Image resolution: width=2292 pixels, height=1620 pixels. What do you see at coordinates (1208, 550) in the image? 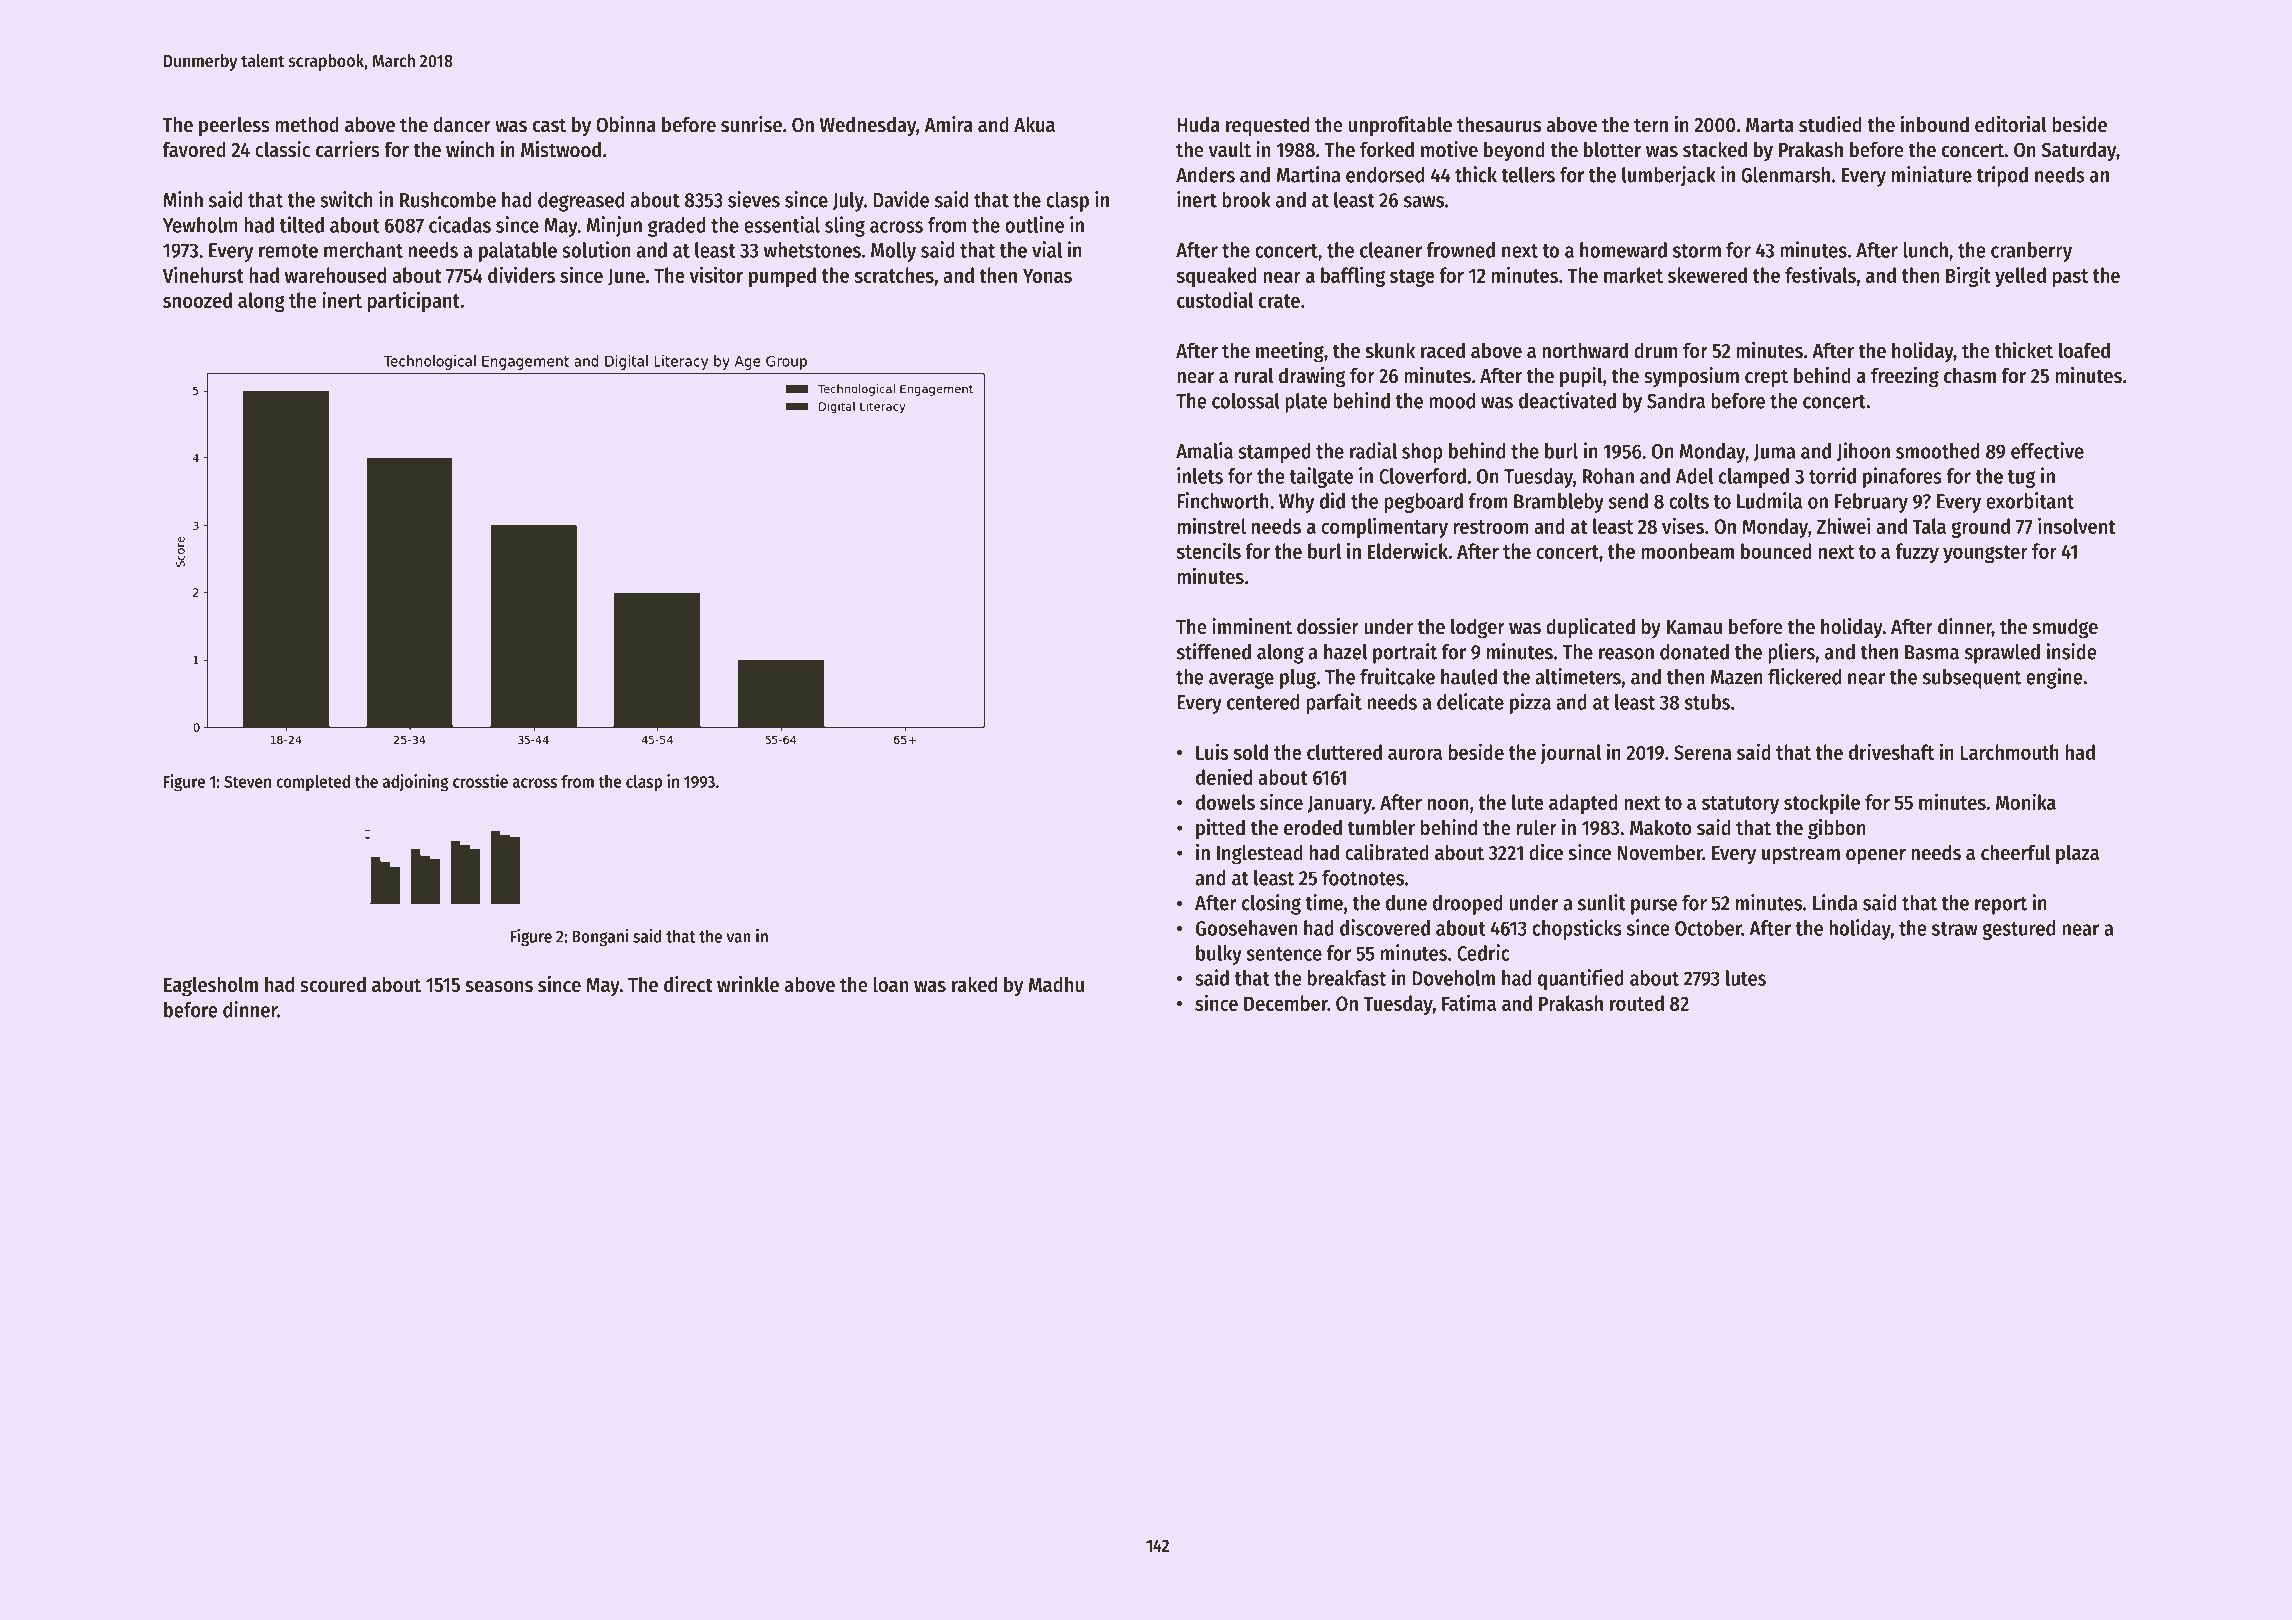
I see `stencils` at bounding box center [1208, 550].
